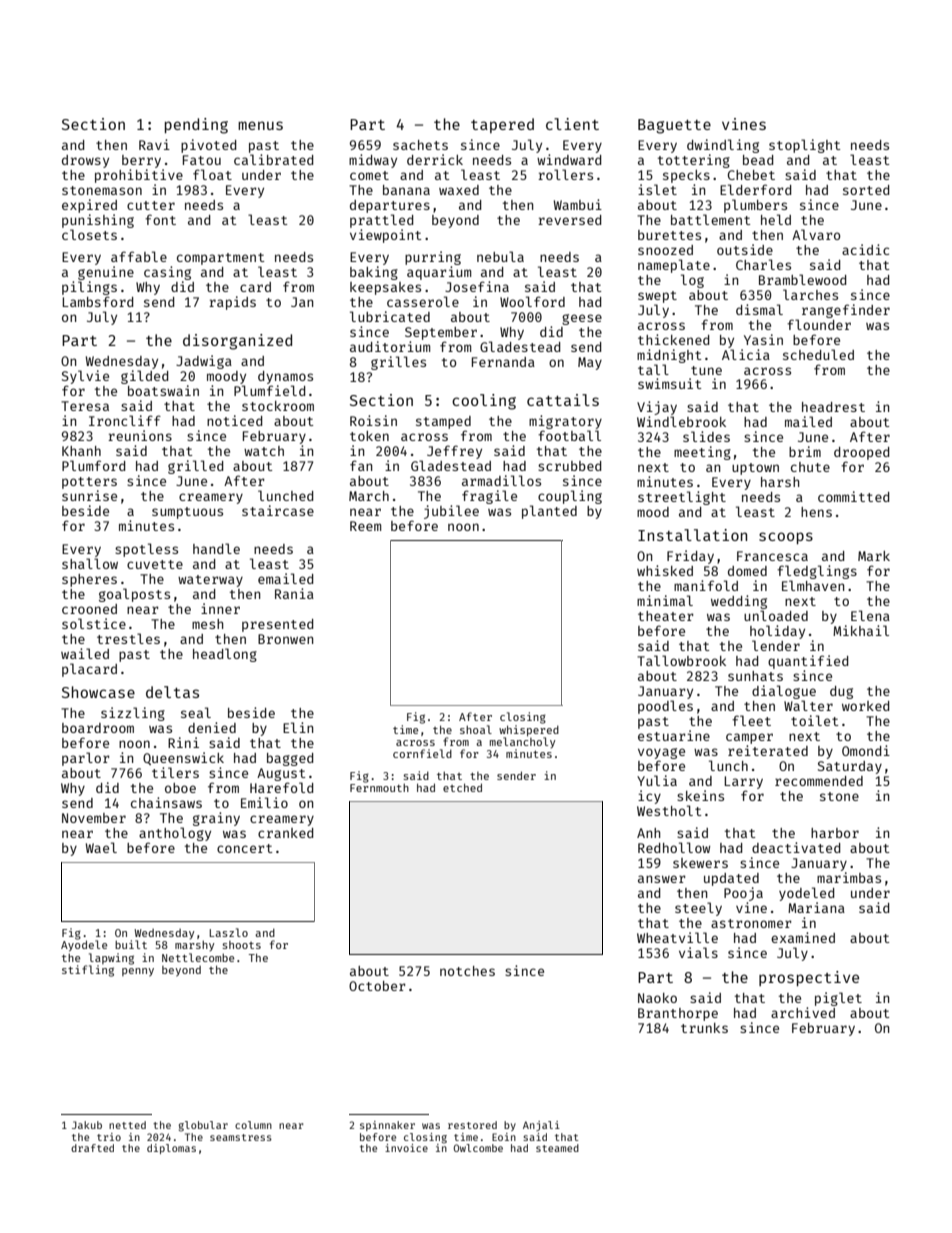  I want to click on float, so click(212, 174).
